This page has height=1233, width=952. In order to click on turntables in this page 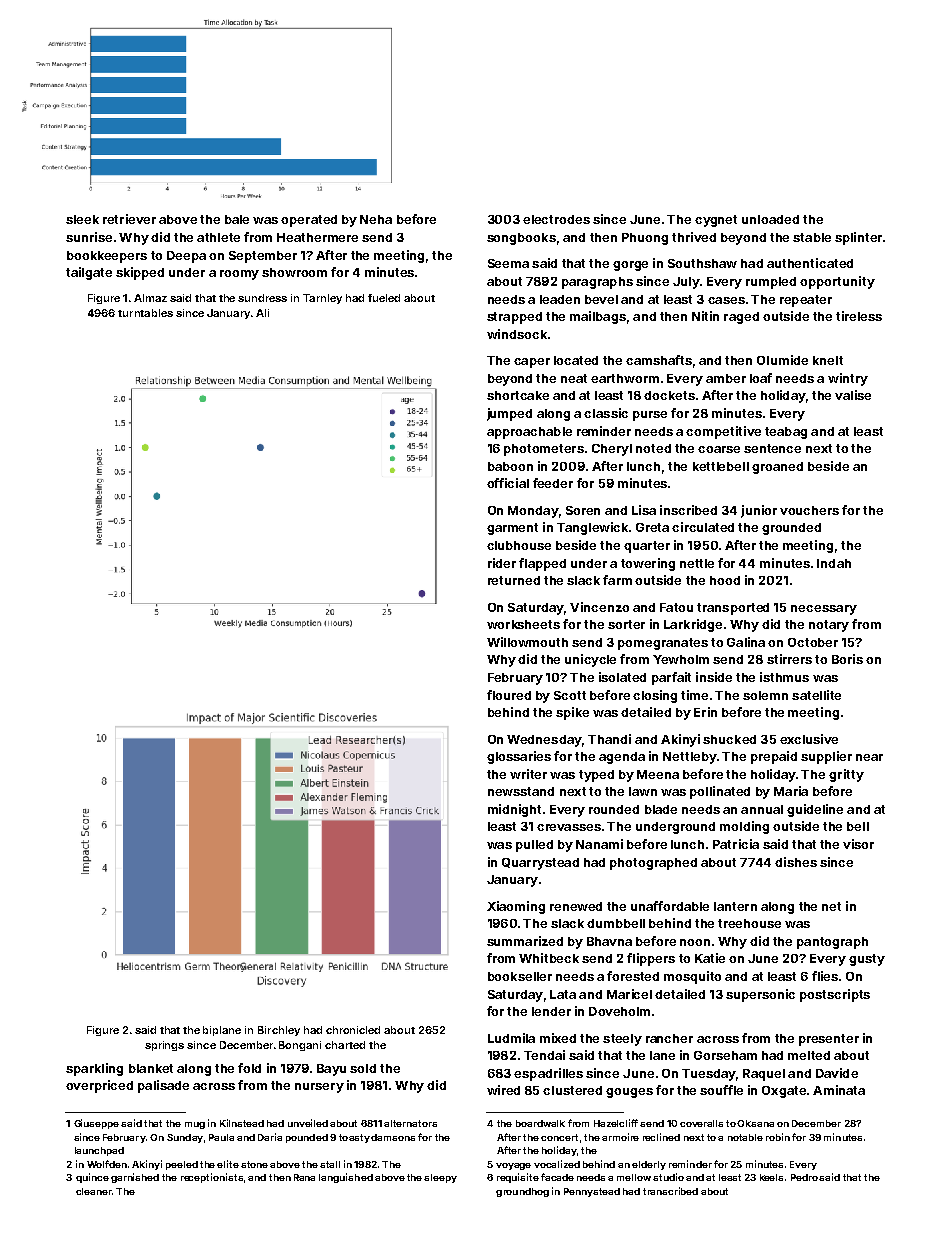, I will do `click(145, 313)`.
